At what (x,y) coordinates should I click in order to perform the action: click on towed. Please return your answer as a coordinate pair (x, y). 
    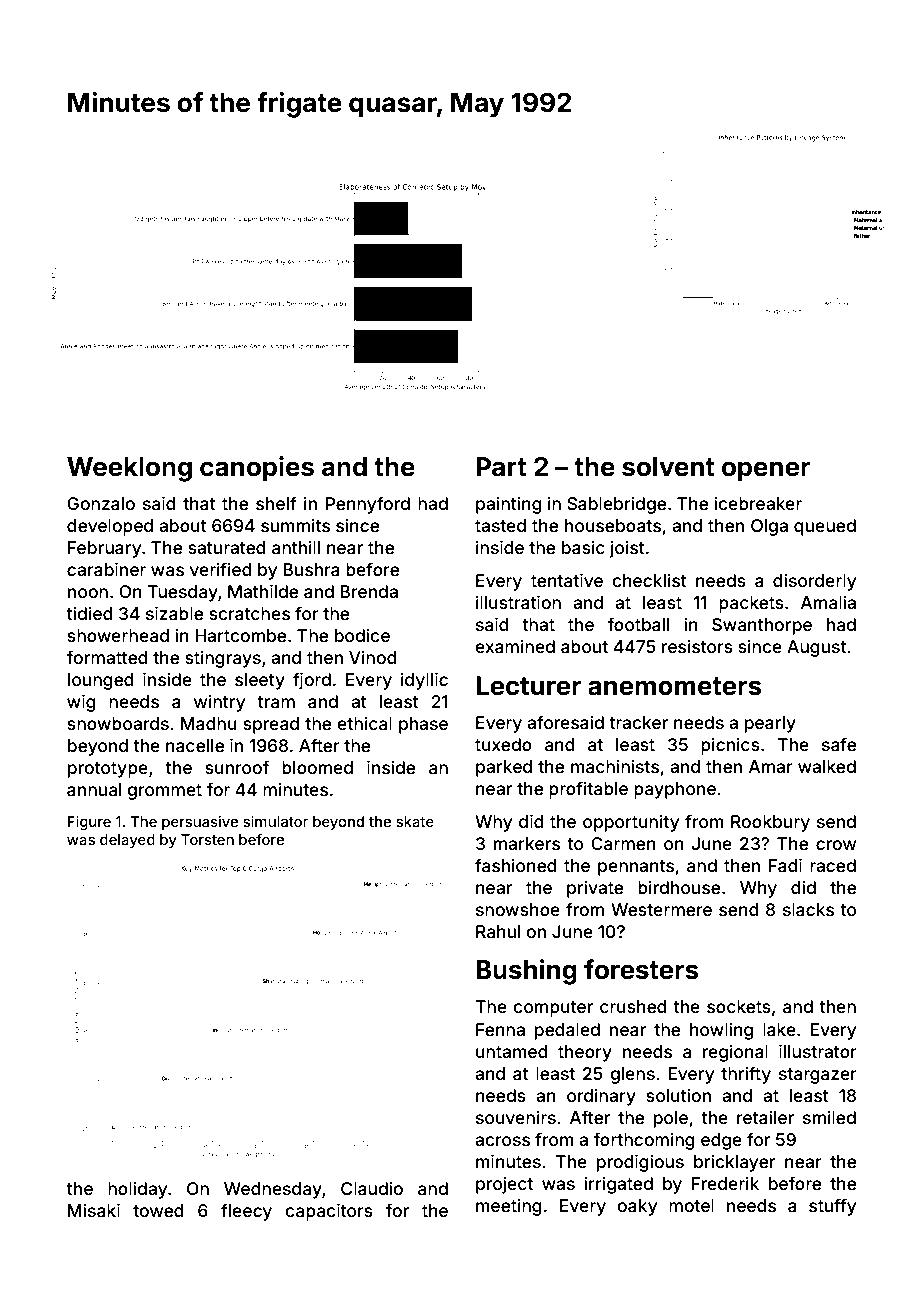
    Looking at the image, I should click on (158, 1210).
